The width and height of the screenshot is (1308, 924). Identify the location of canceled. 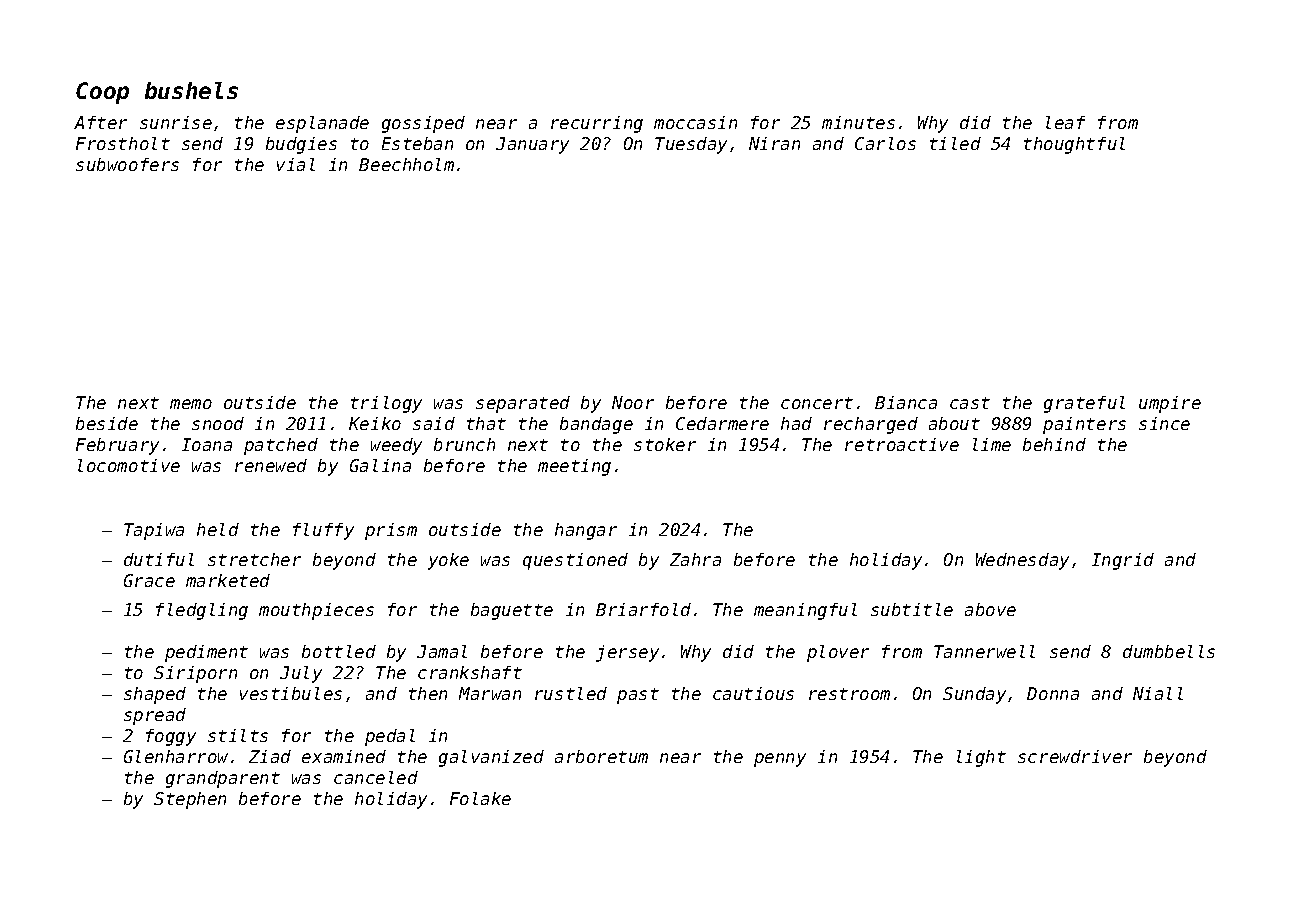
(376, 777).
